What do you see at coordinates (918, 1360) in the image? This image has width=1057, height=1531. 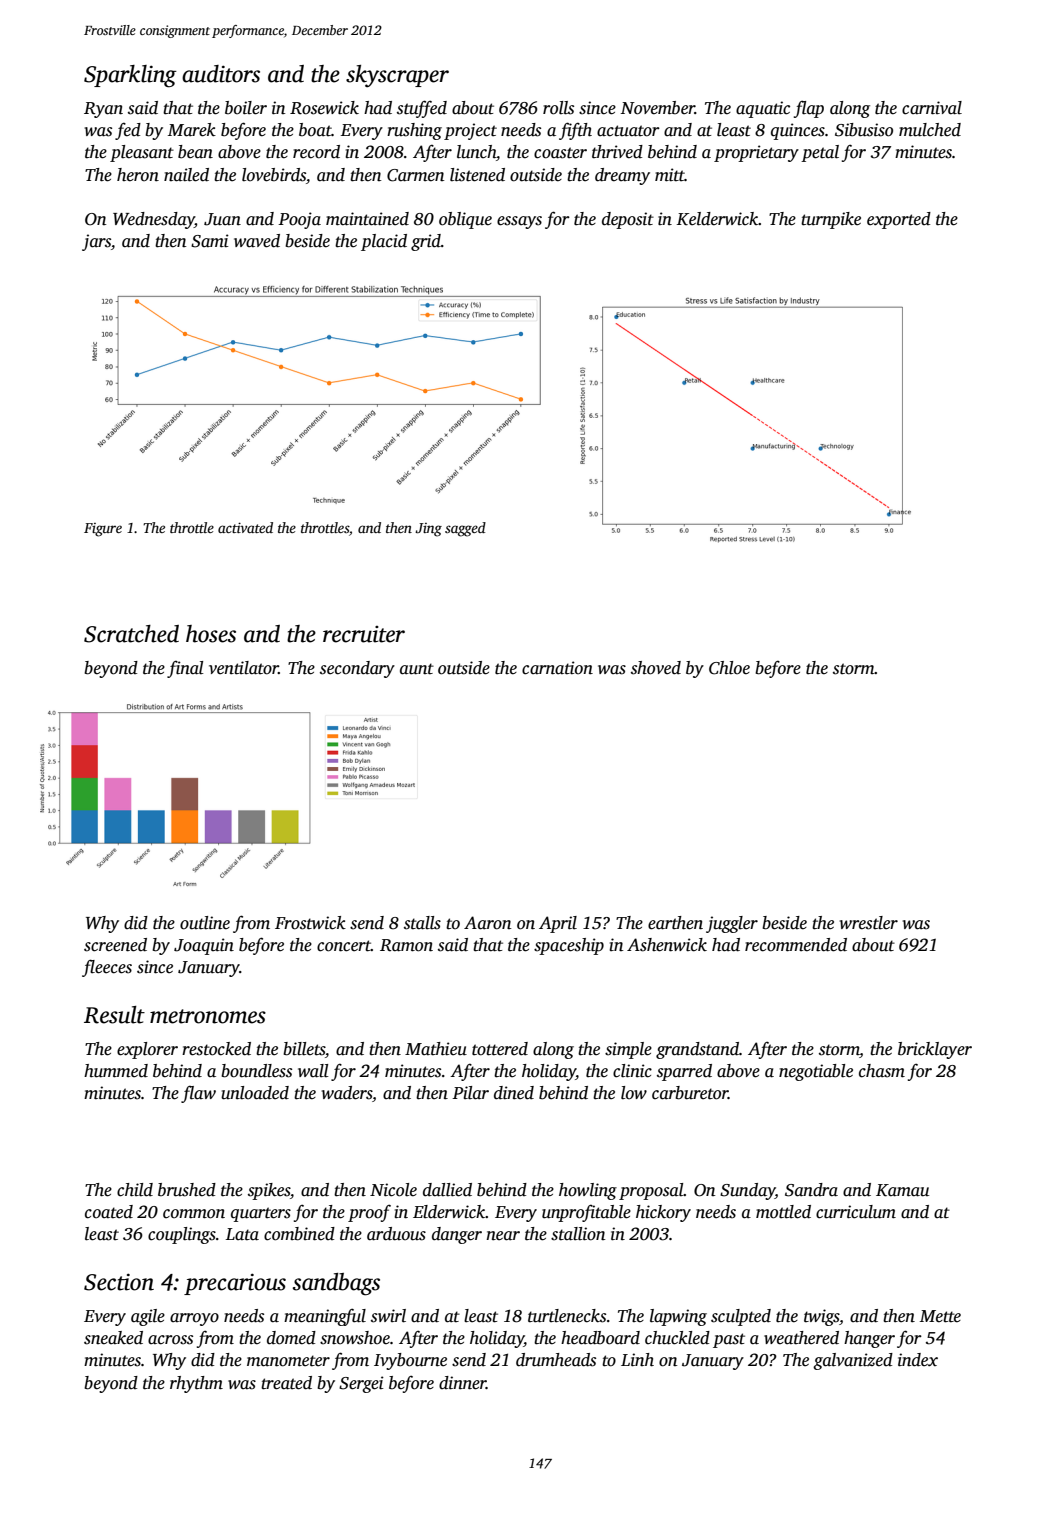 I see `index` at bounding box center [918, 1360].
